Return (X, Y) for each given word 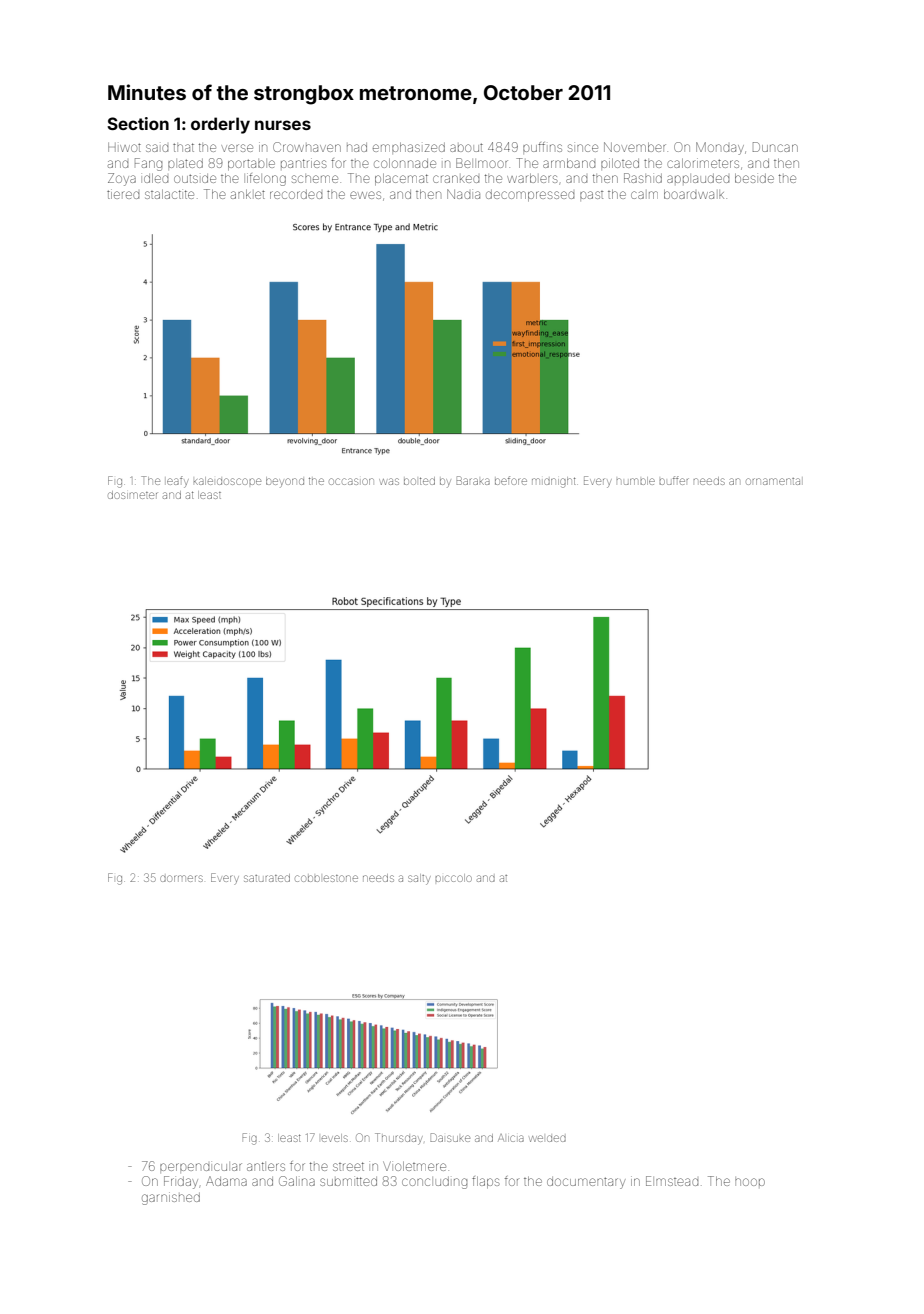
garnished (171, 1198)
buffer (674, 480)
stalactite (169, 194)
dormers (181, 878)
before (511, 480)
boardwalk (694, 194)
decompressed (530, 195)
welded (547, 1138)
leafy (177, 482)
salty (419, 879)
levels (334, 1138)
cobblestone (326, 878)
